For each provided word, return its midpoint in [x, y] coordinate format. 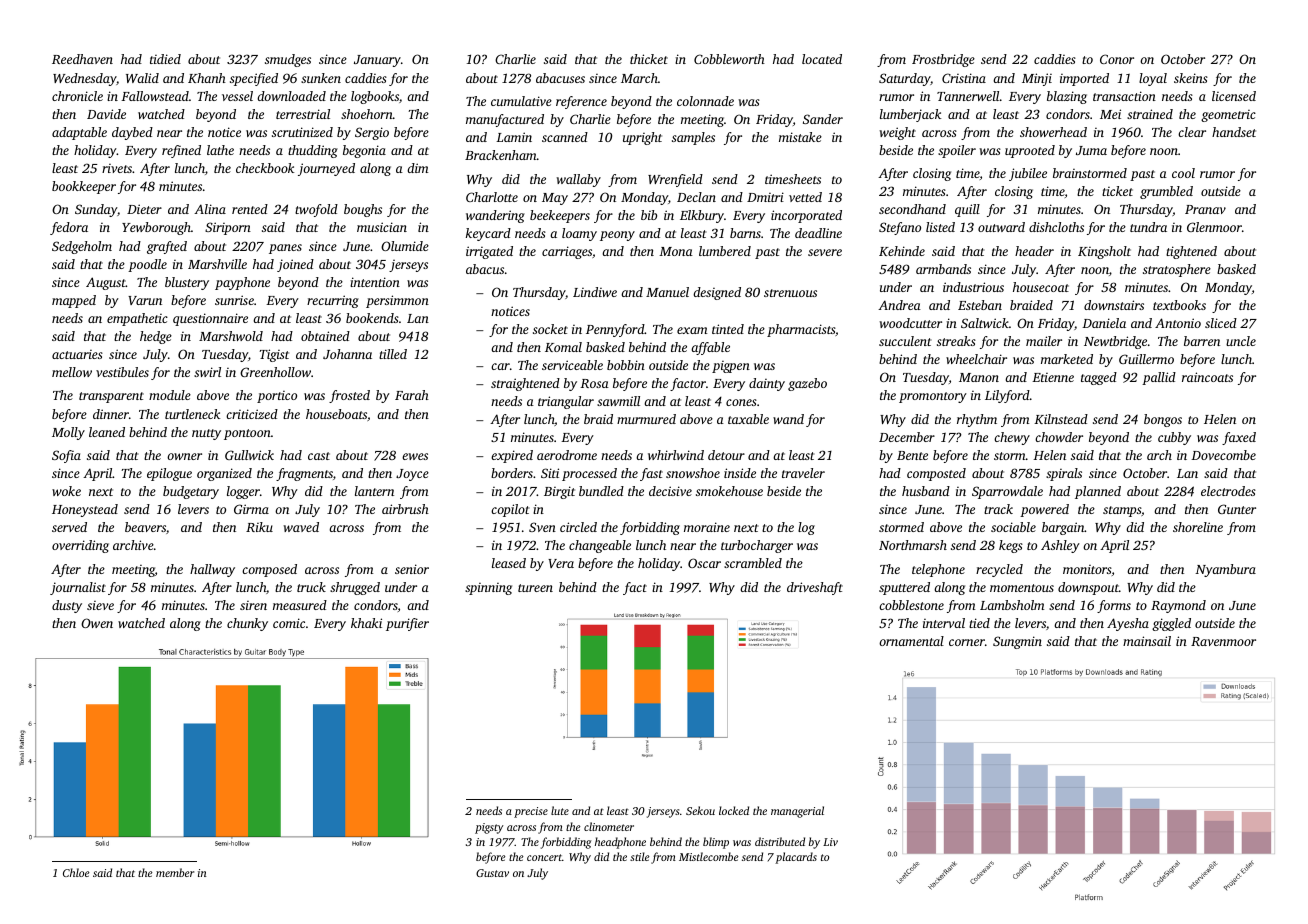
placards [796, 858]
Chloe [76, 872]
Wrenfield [675, 180]
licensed [1234, 96]
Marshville [217, 264]
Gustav [492, 873]
